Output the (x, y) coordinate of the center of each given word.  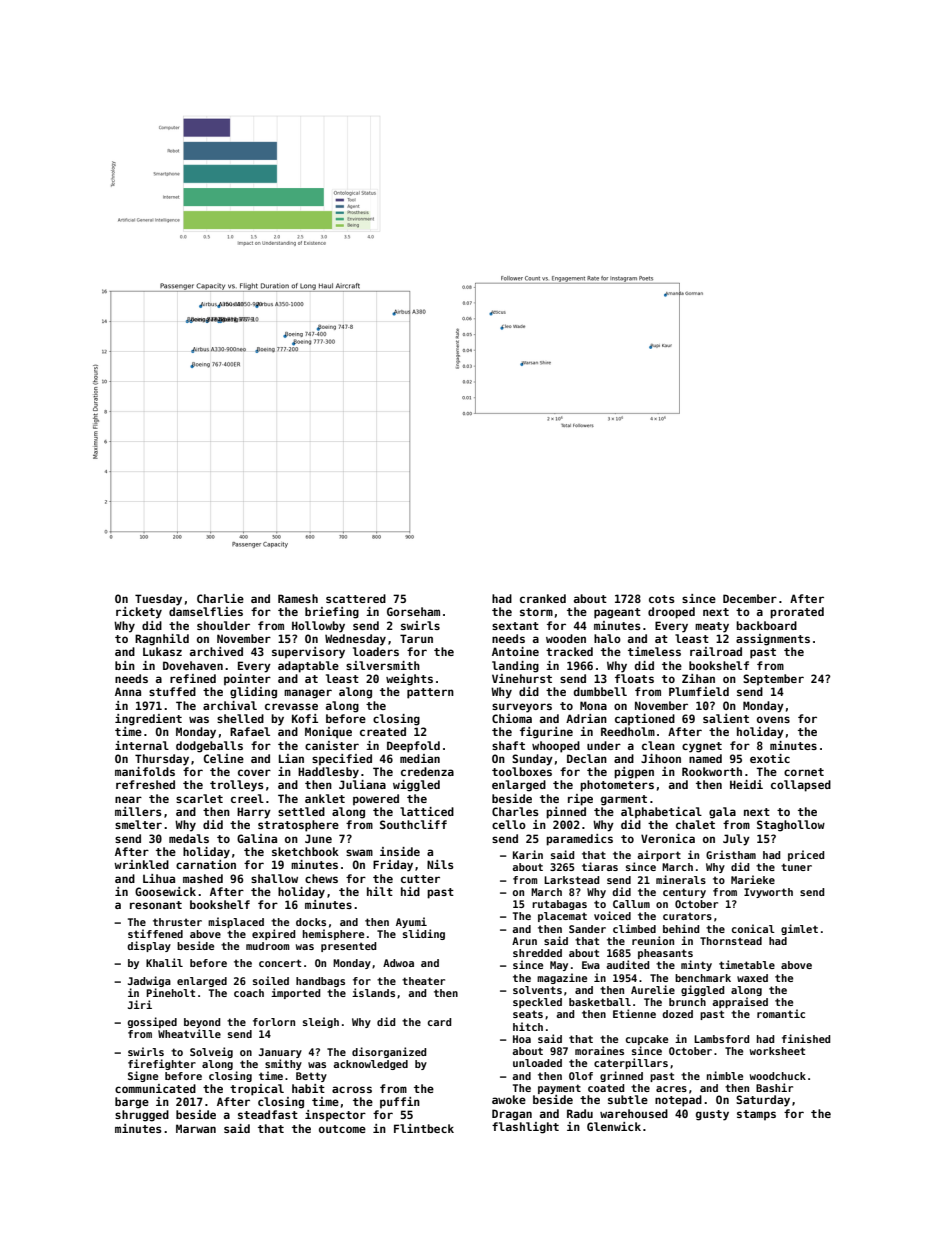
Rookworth (712, 771)
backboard (766, 625)
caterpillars (631, 1063)
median (420, 758)
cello (509, 824)
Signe (143, 1076)
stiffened (155, 933)
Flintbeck (424, 1128)
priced (806, 855)
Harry (254, 813)
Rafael (250, 731)
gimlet (799, 929)
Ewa (591, 965)
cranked (543, 598)
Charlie (220, 598)
